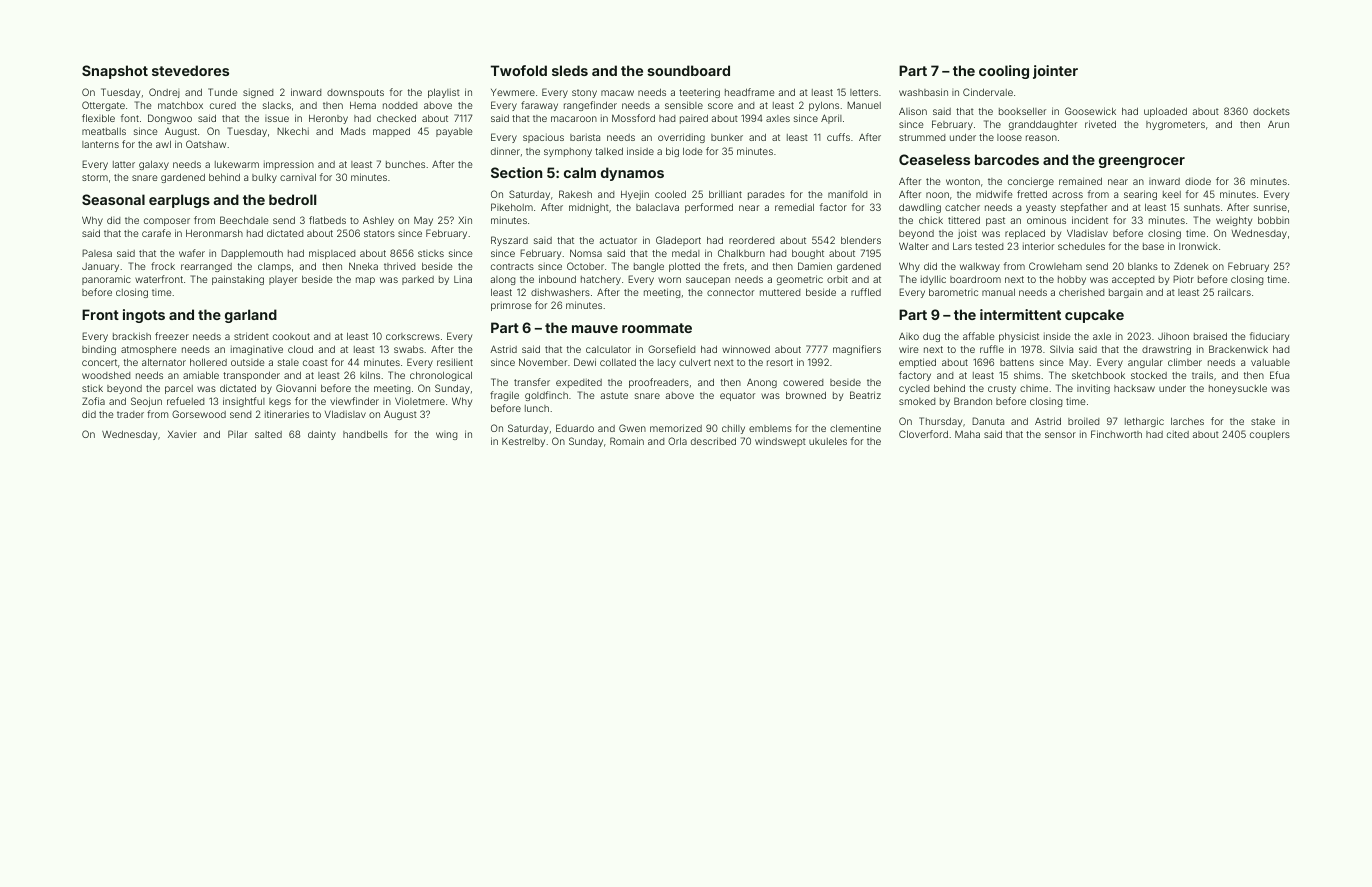 The image size is (1372, 887). Describe the element at coordinates (708, 281) in the screenshot. I see `saucepan` at that location.
